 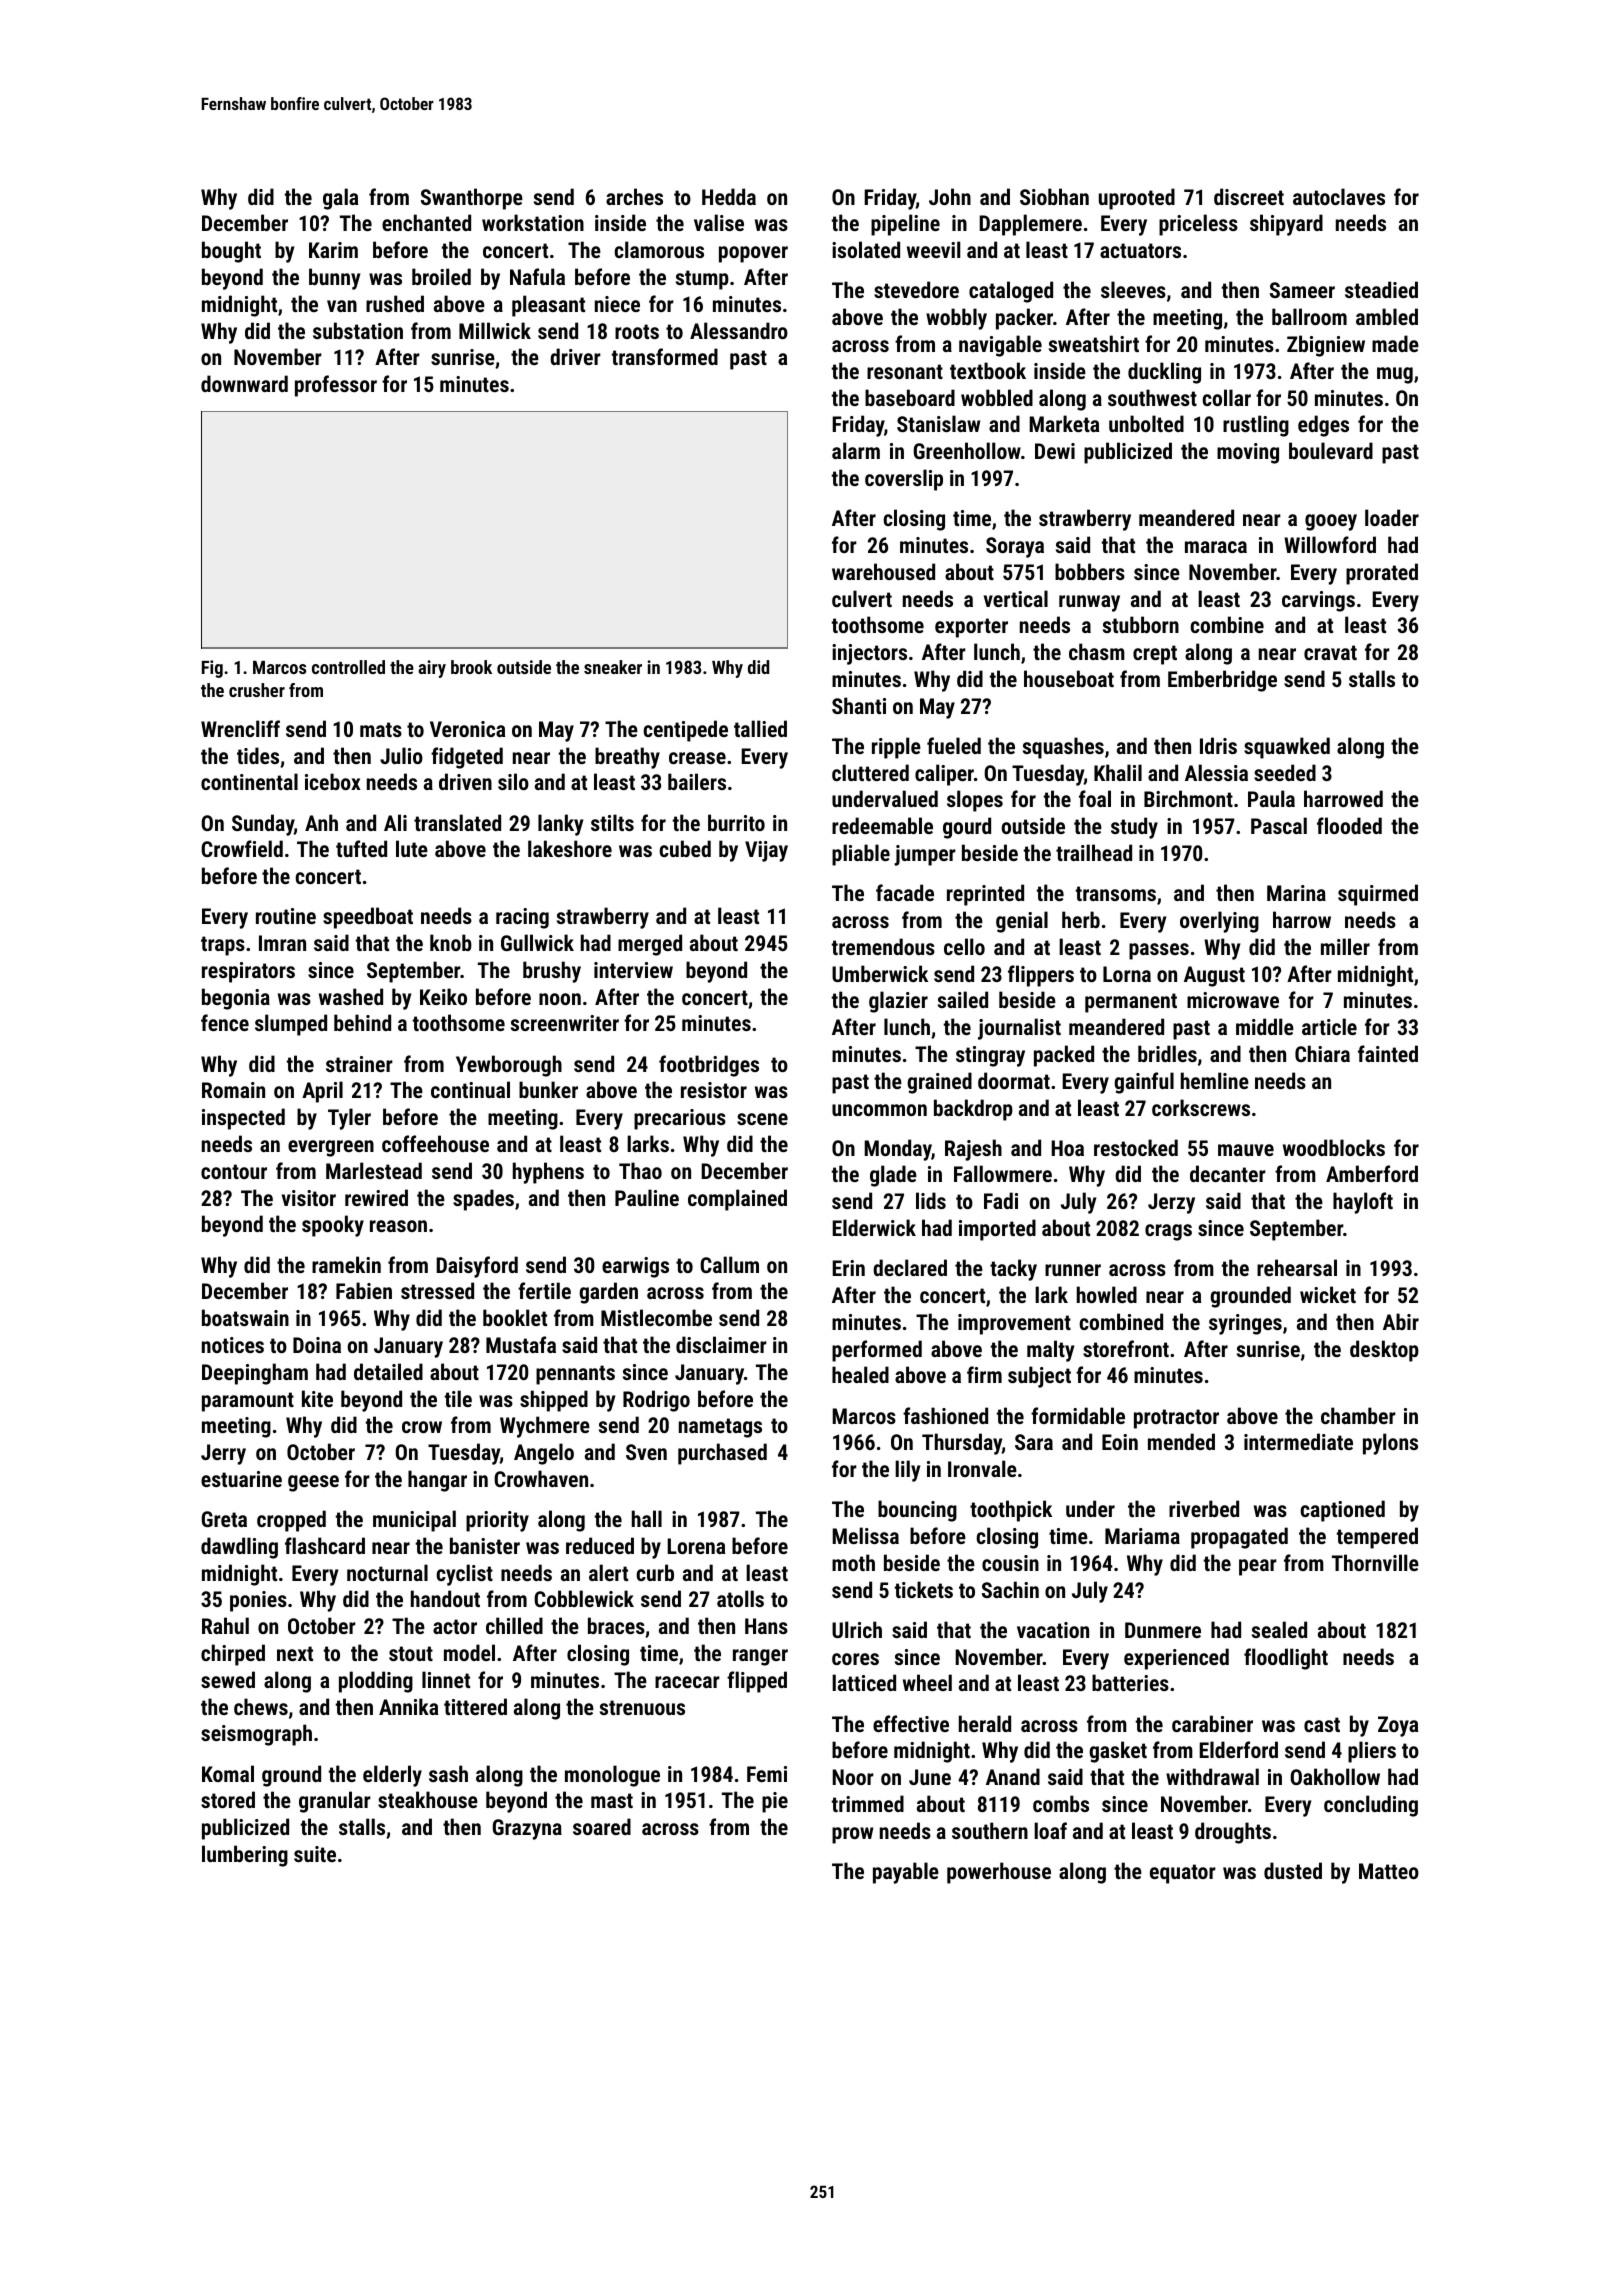 I want to click on autoclaves, so click(x=1339, y=196).
